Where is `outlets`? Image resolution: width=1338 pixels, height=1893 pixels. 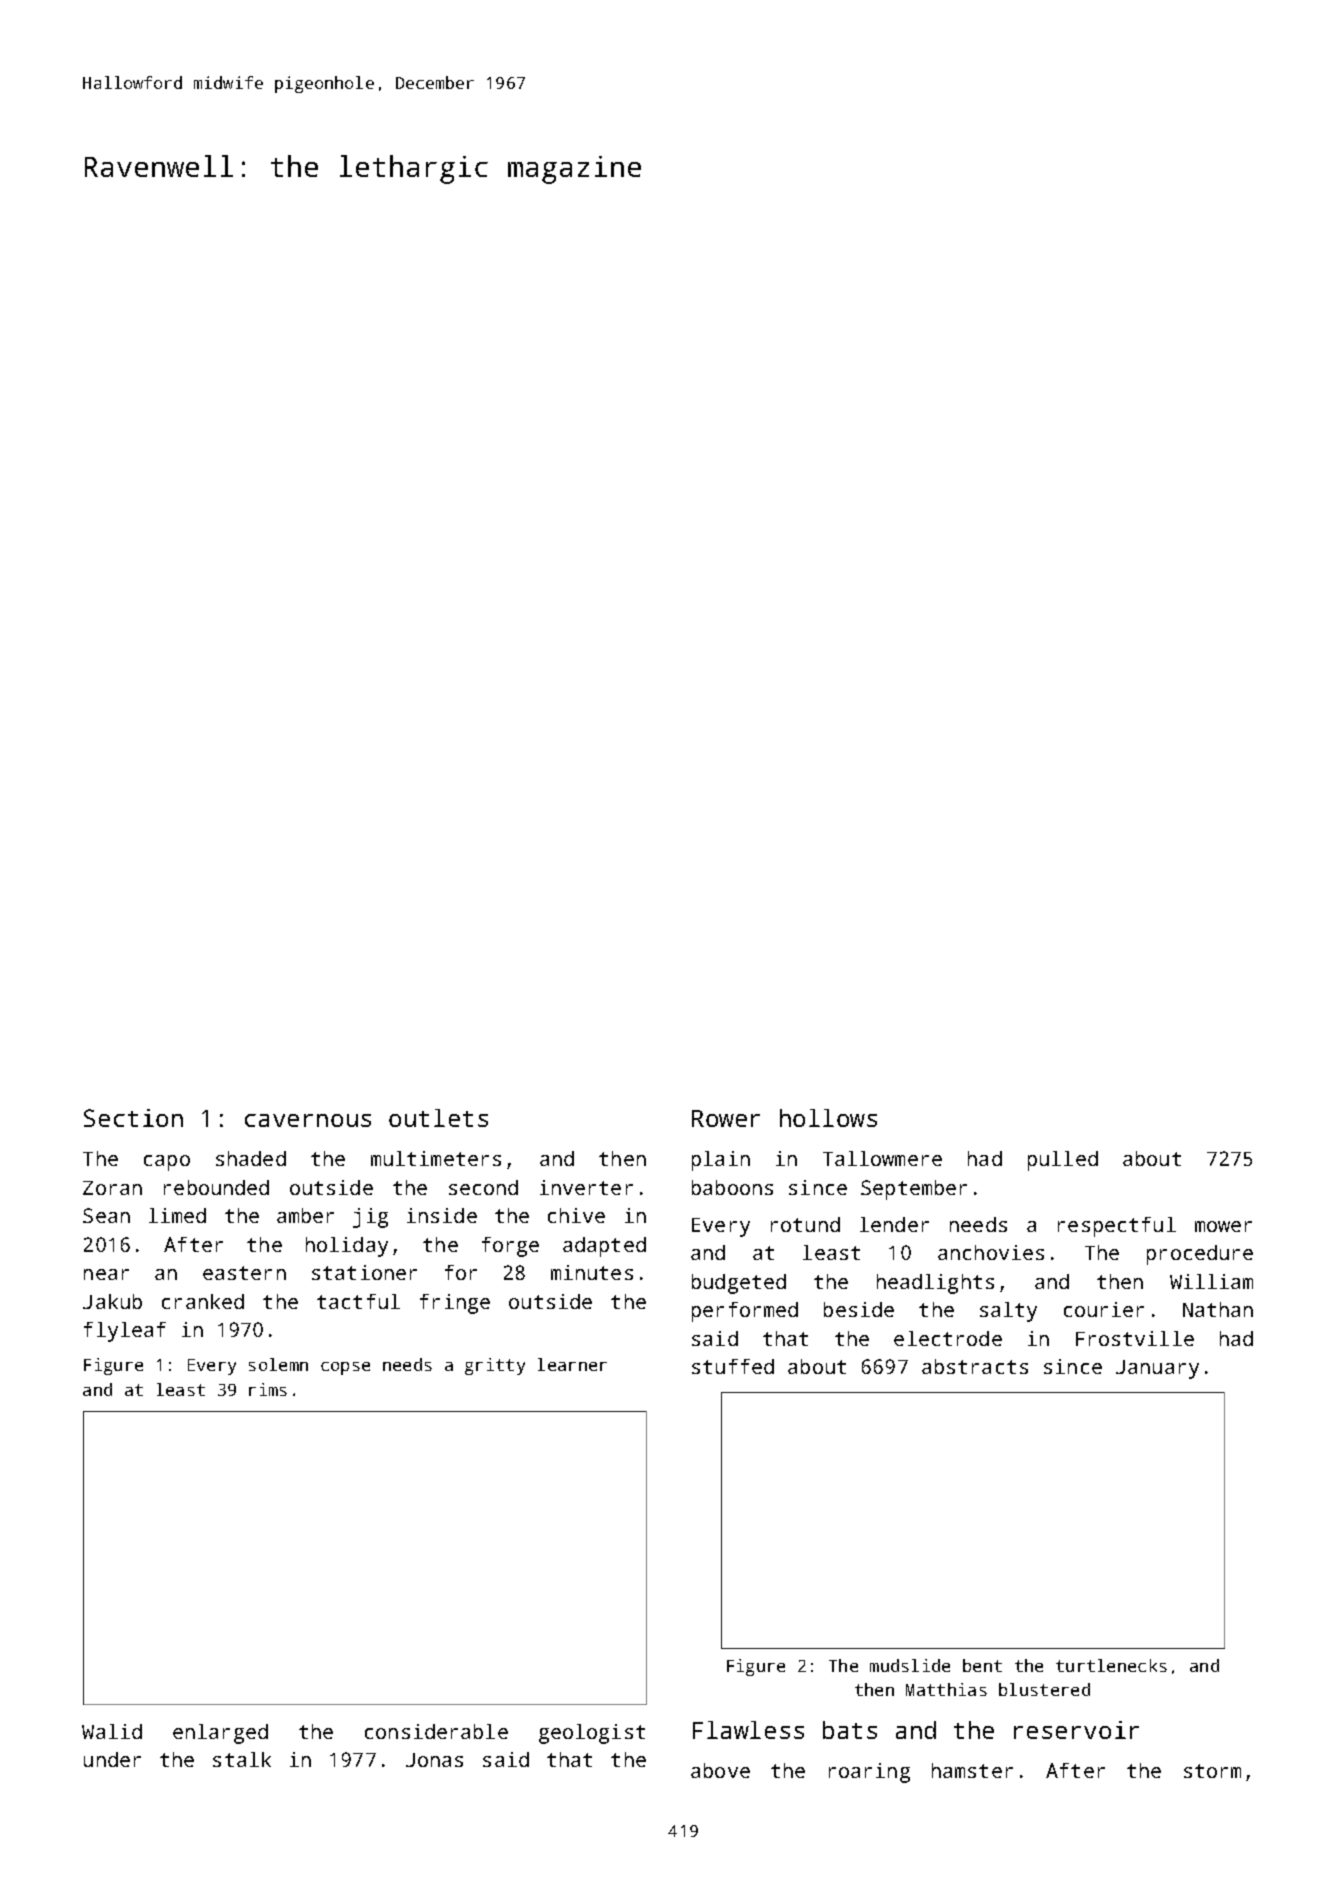 outlets is located at coordinates (438, 1118).
